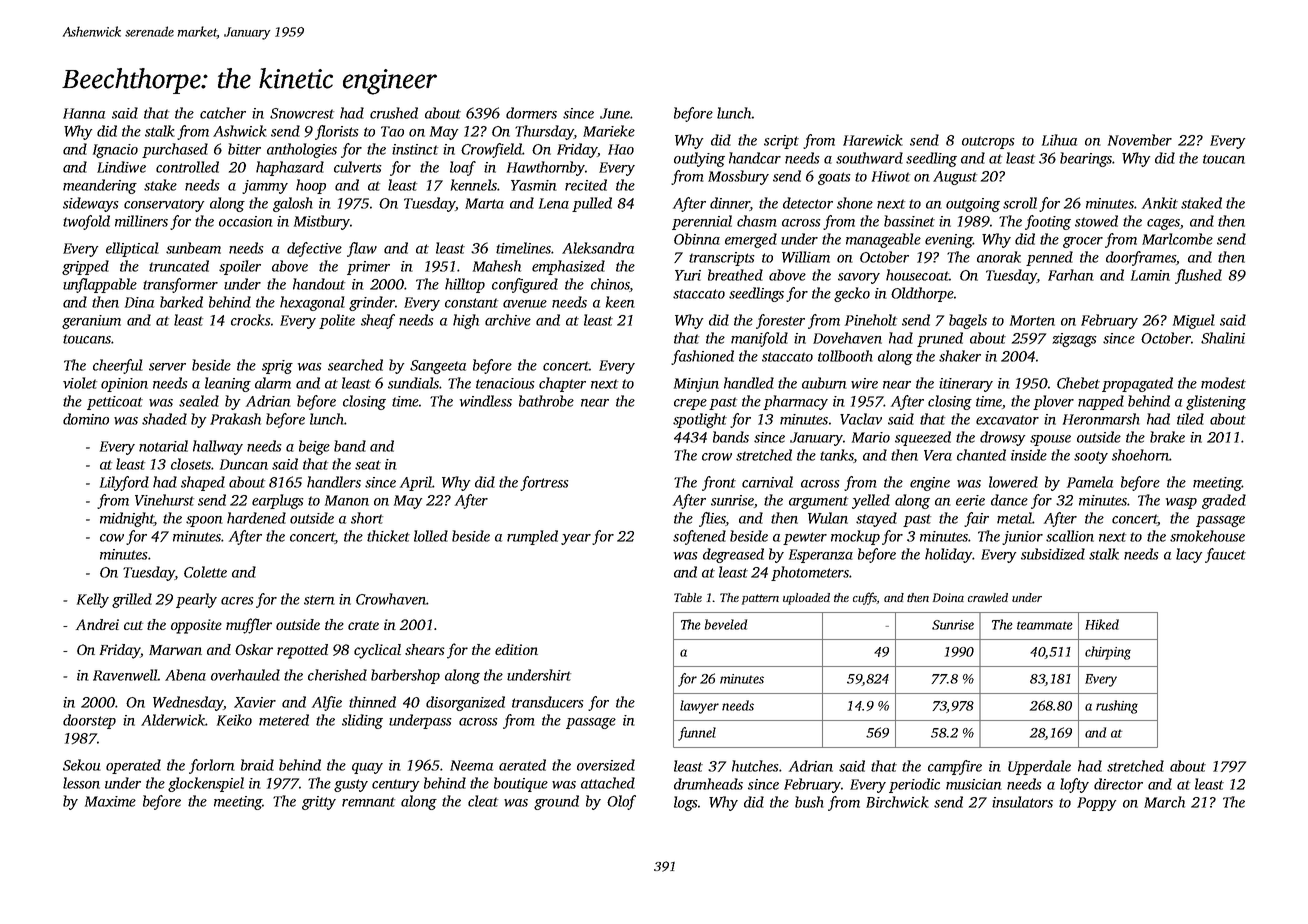 This page has width=1308, height=924. Describe the element at coordinates (124, 483) in the page. I see `Lilyford` at that location.
